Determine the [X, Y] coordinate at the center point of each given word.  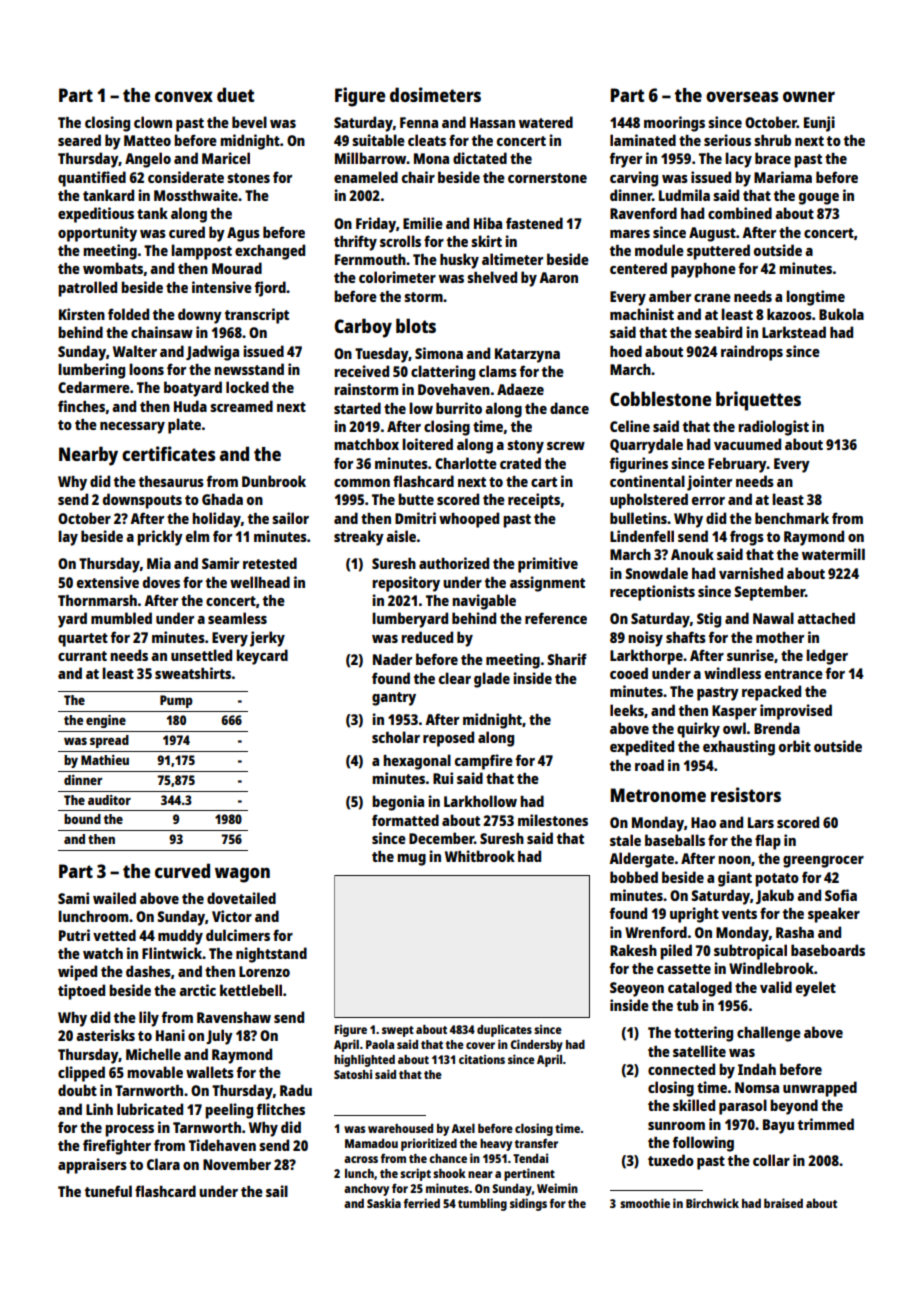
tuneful [108, 1191]
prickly [160, 538]
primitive [548, 565]
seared [79, 140]
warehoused [400, 1128]
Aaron [558, 277]
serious [727, 140]
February [737, 465]
